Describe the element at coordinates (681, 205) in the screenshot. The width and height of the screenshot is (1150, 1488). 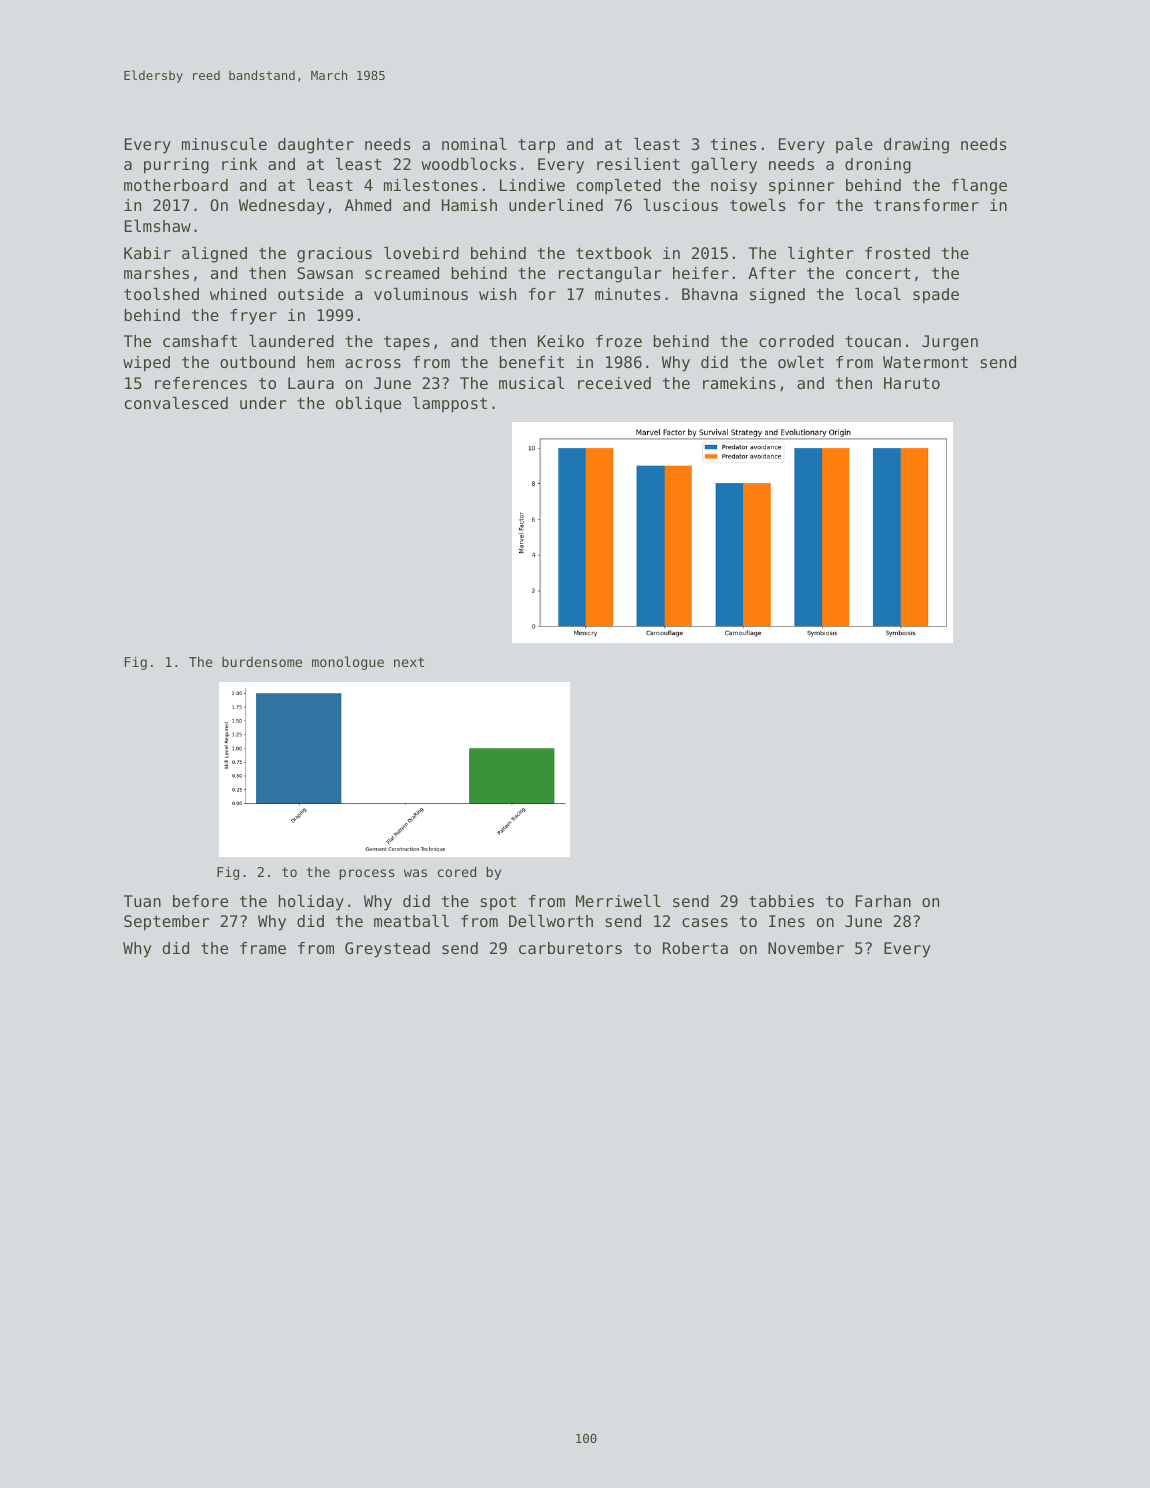
I see `luscious` at that location.
